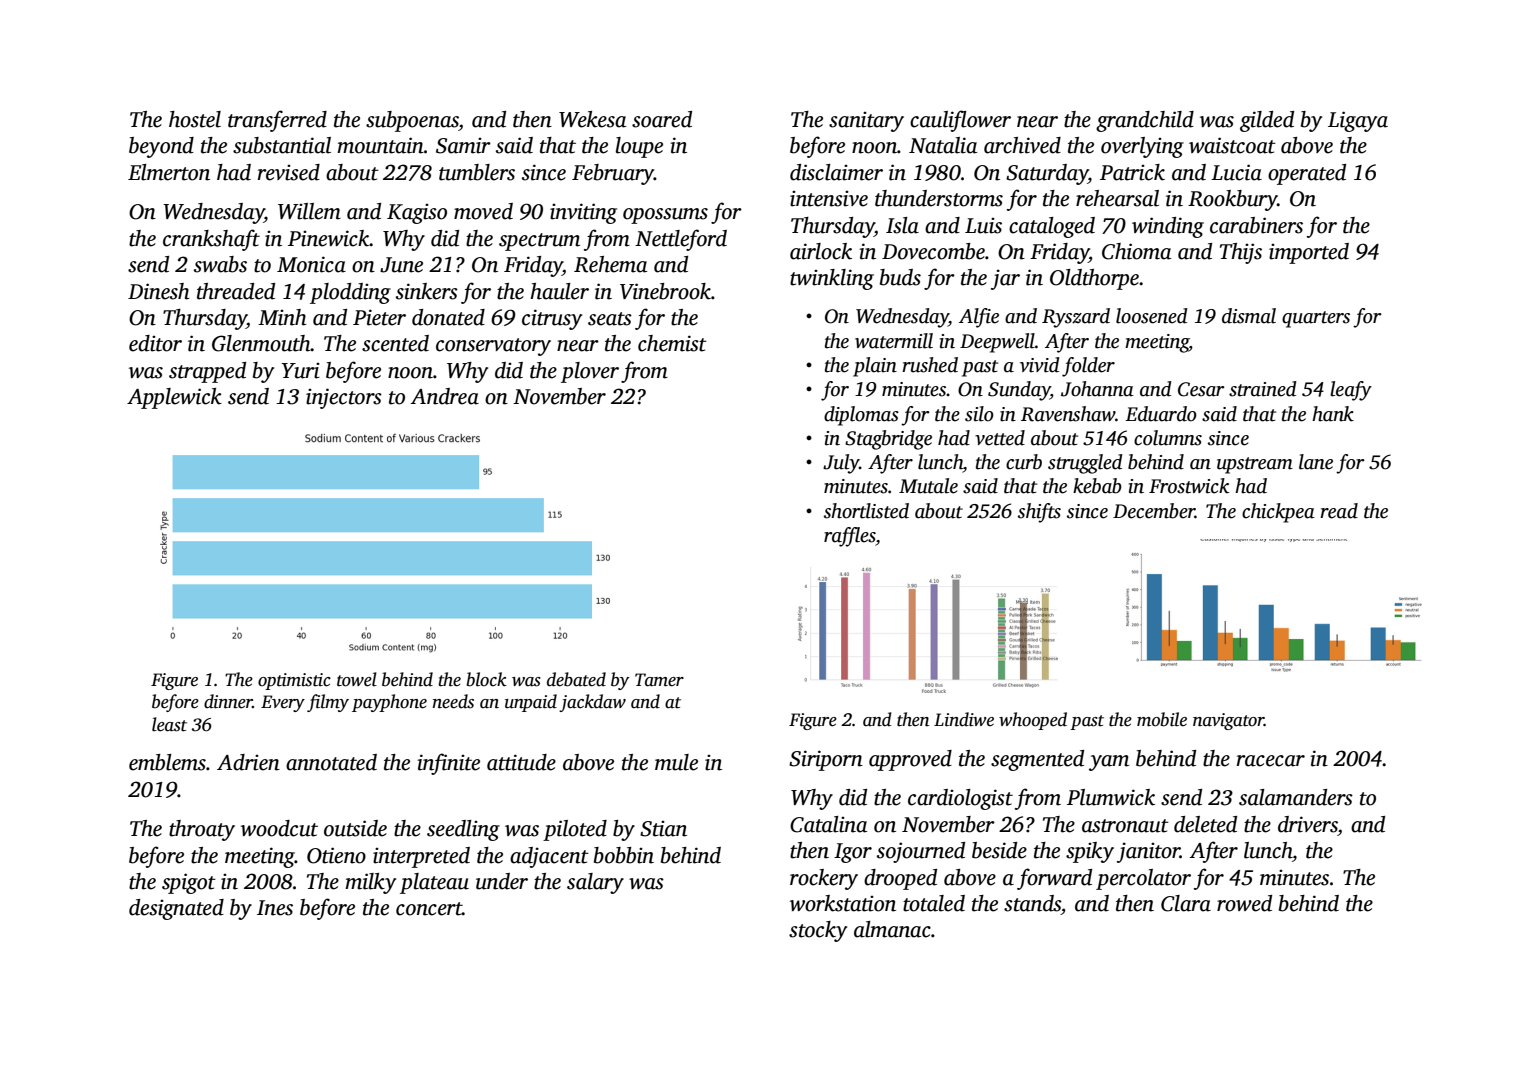 The height and width of the document is (1083, 1531). Describe the element at coordinates (663, 829) in the document. I see `Stian` at that location.
